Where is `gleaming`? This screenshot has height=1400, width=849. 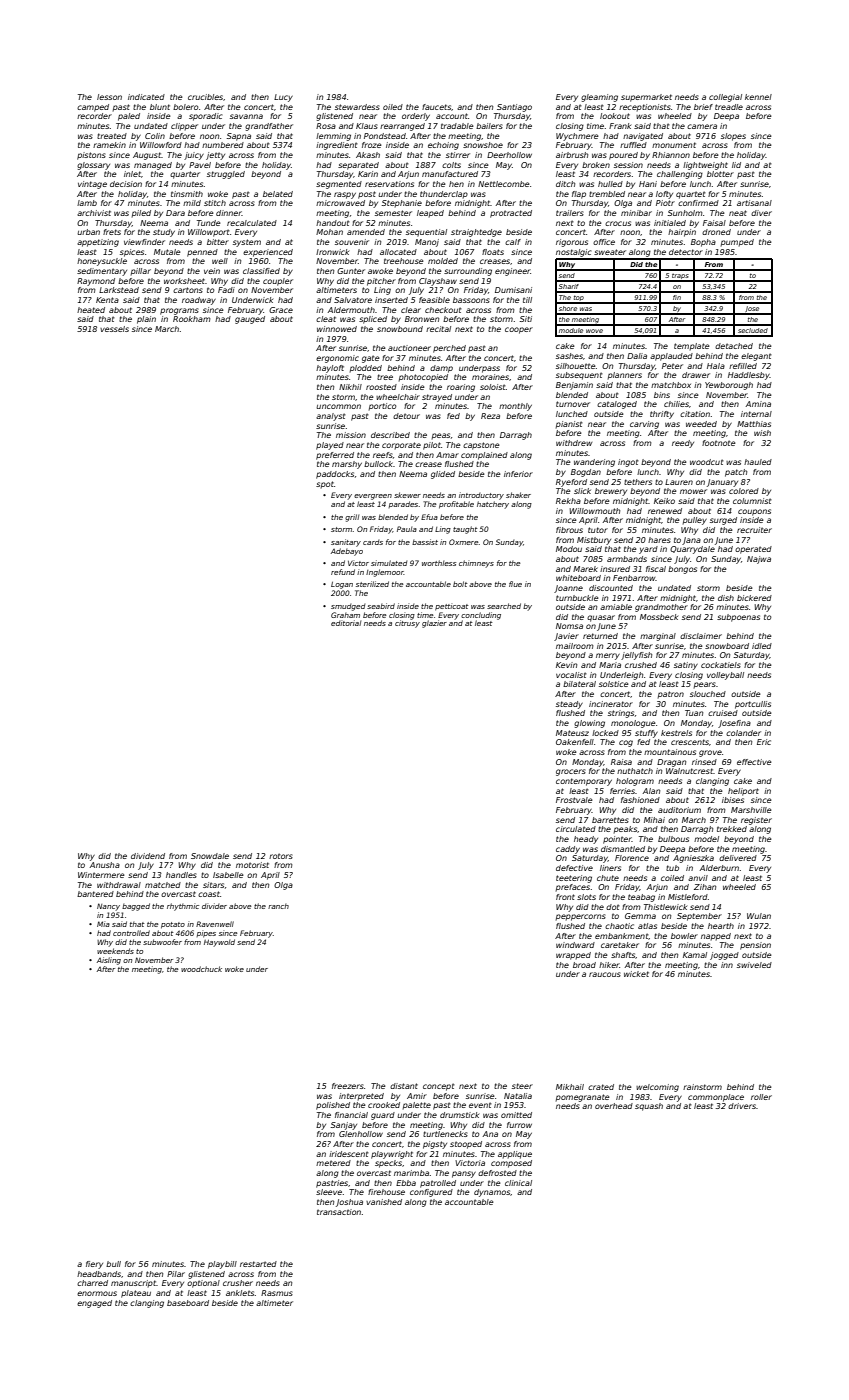
gleaming is located at coordinates (599, 98).
